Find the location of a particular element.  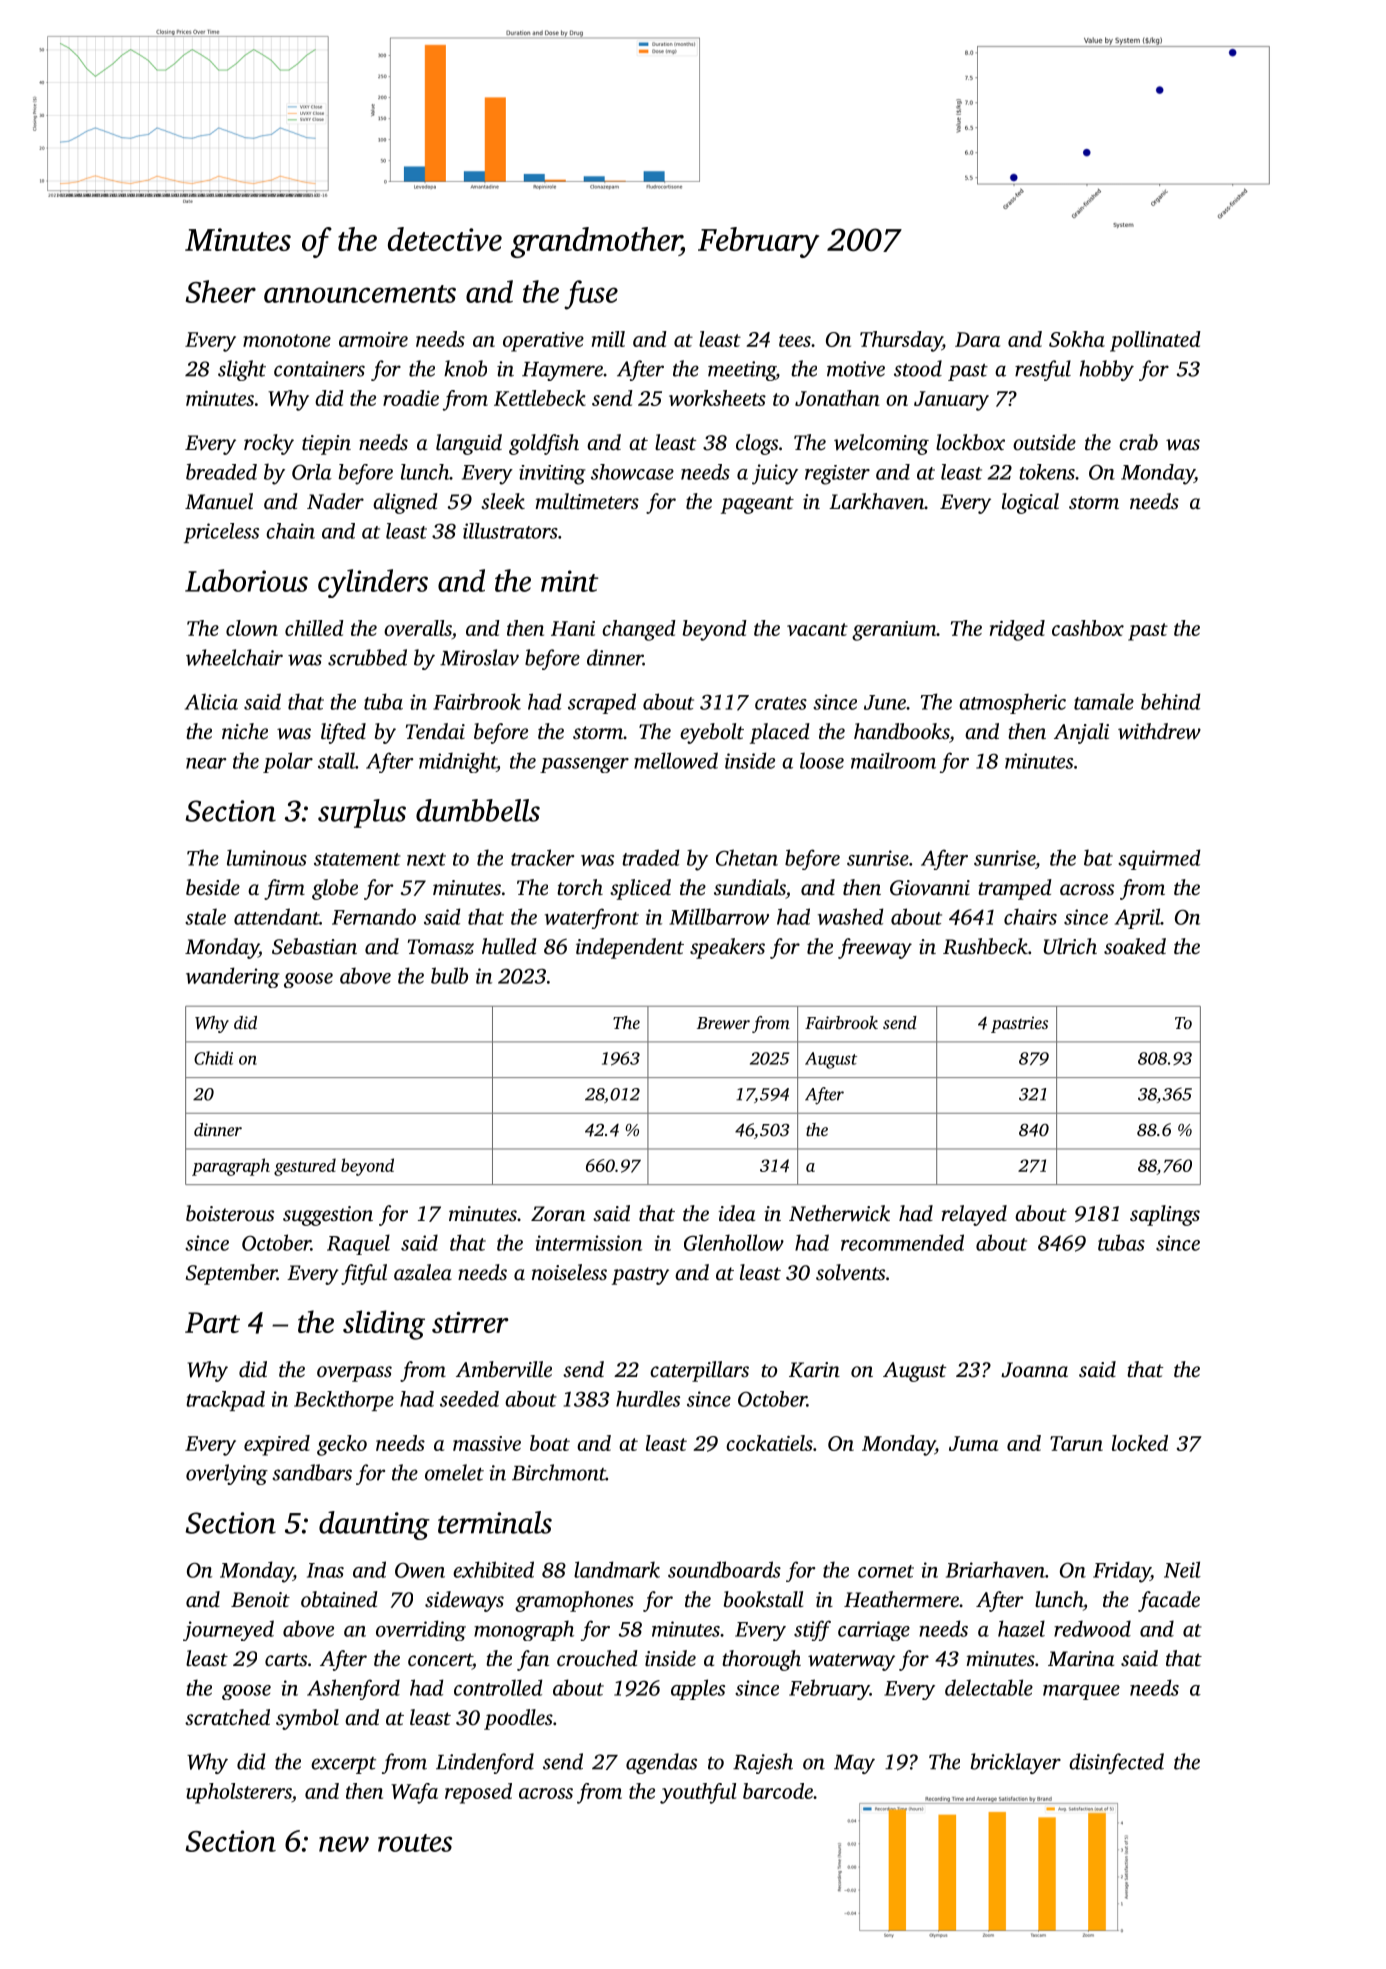

pollinated is located at coordinates (1155, 341).
